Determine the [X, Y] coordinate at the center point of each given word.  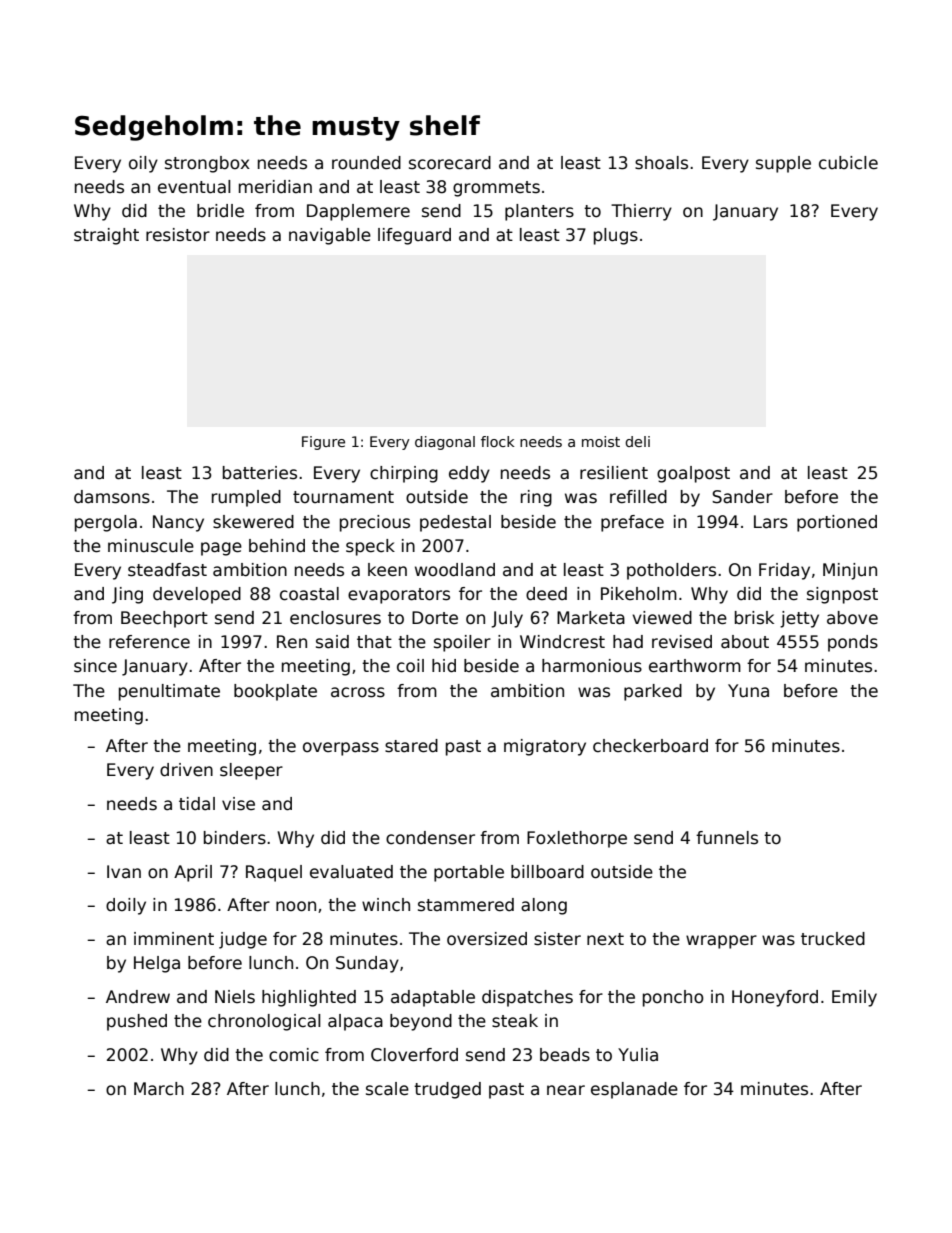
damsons [112, 497]
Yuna [748, 691]
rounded [366, 163]
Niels [235, 997]
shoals [661, 163]
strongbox [207, 164]
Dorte [435, 618]
